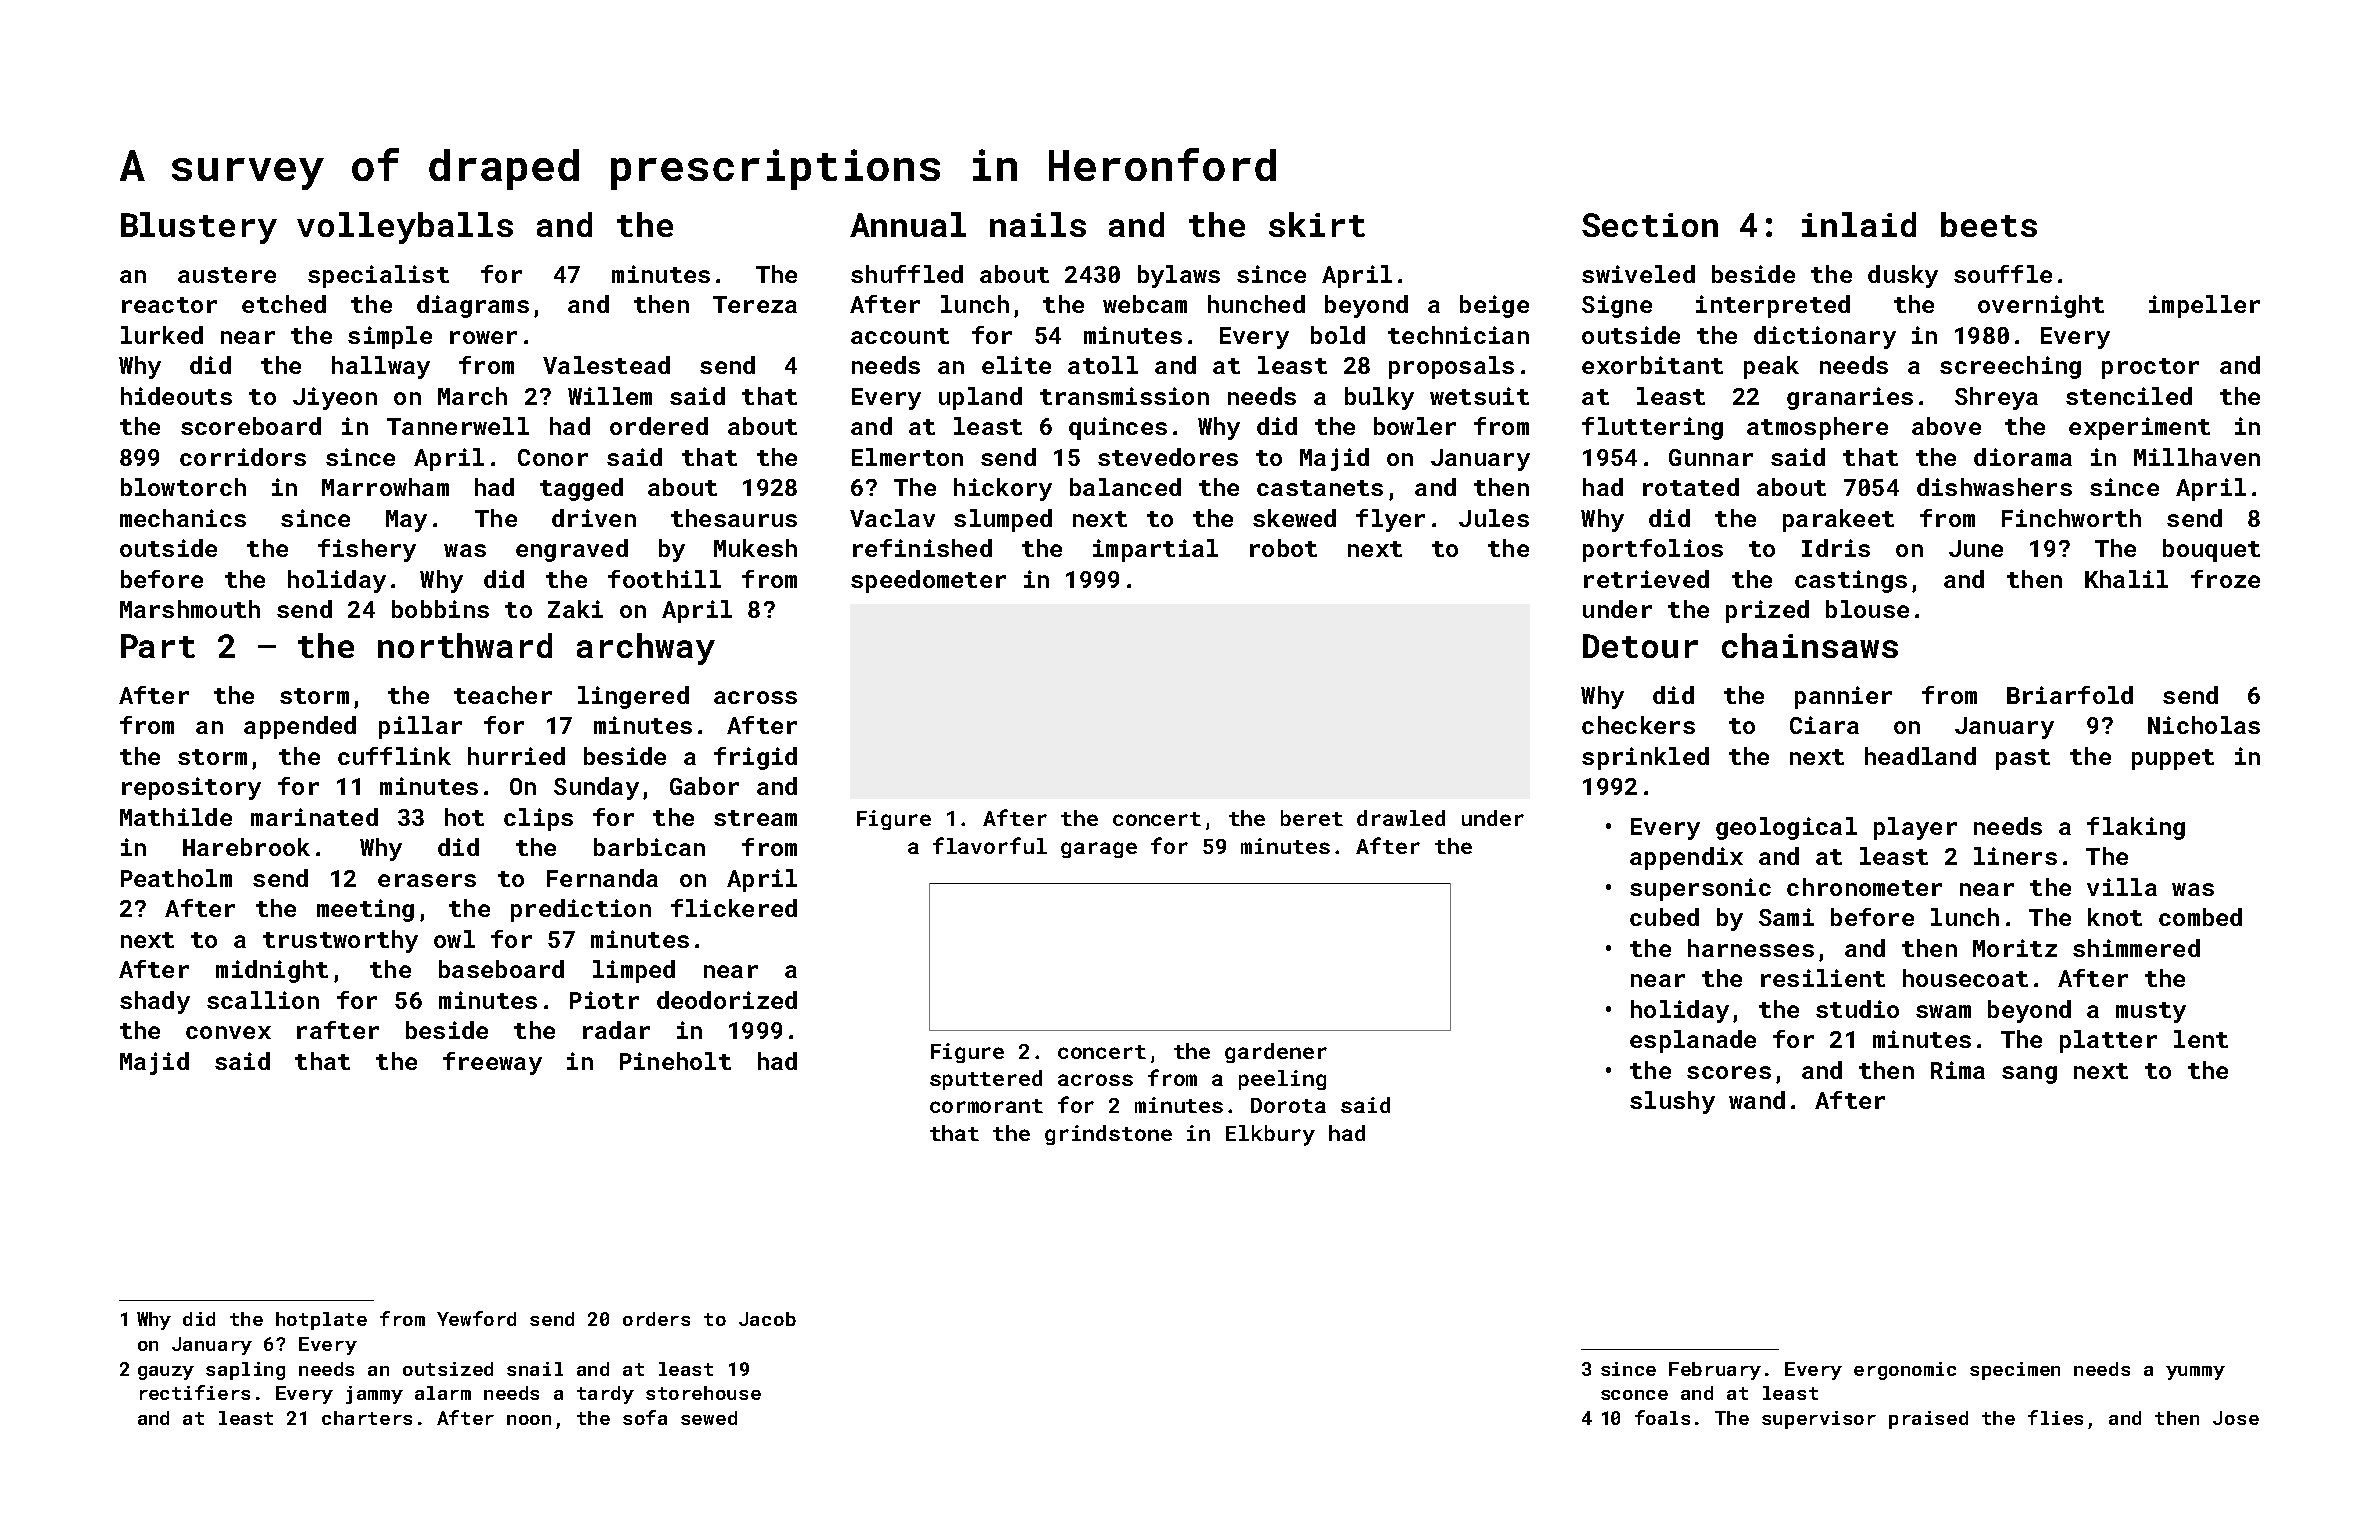 The height and width of the page is (1540, 2380). I want to click on hotplate, so click(321, 1321).
